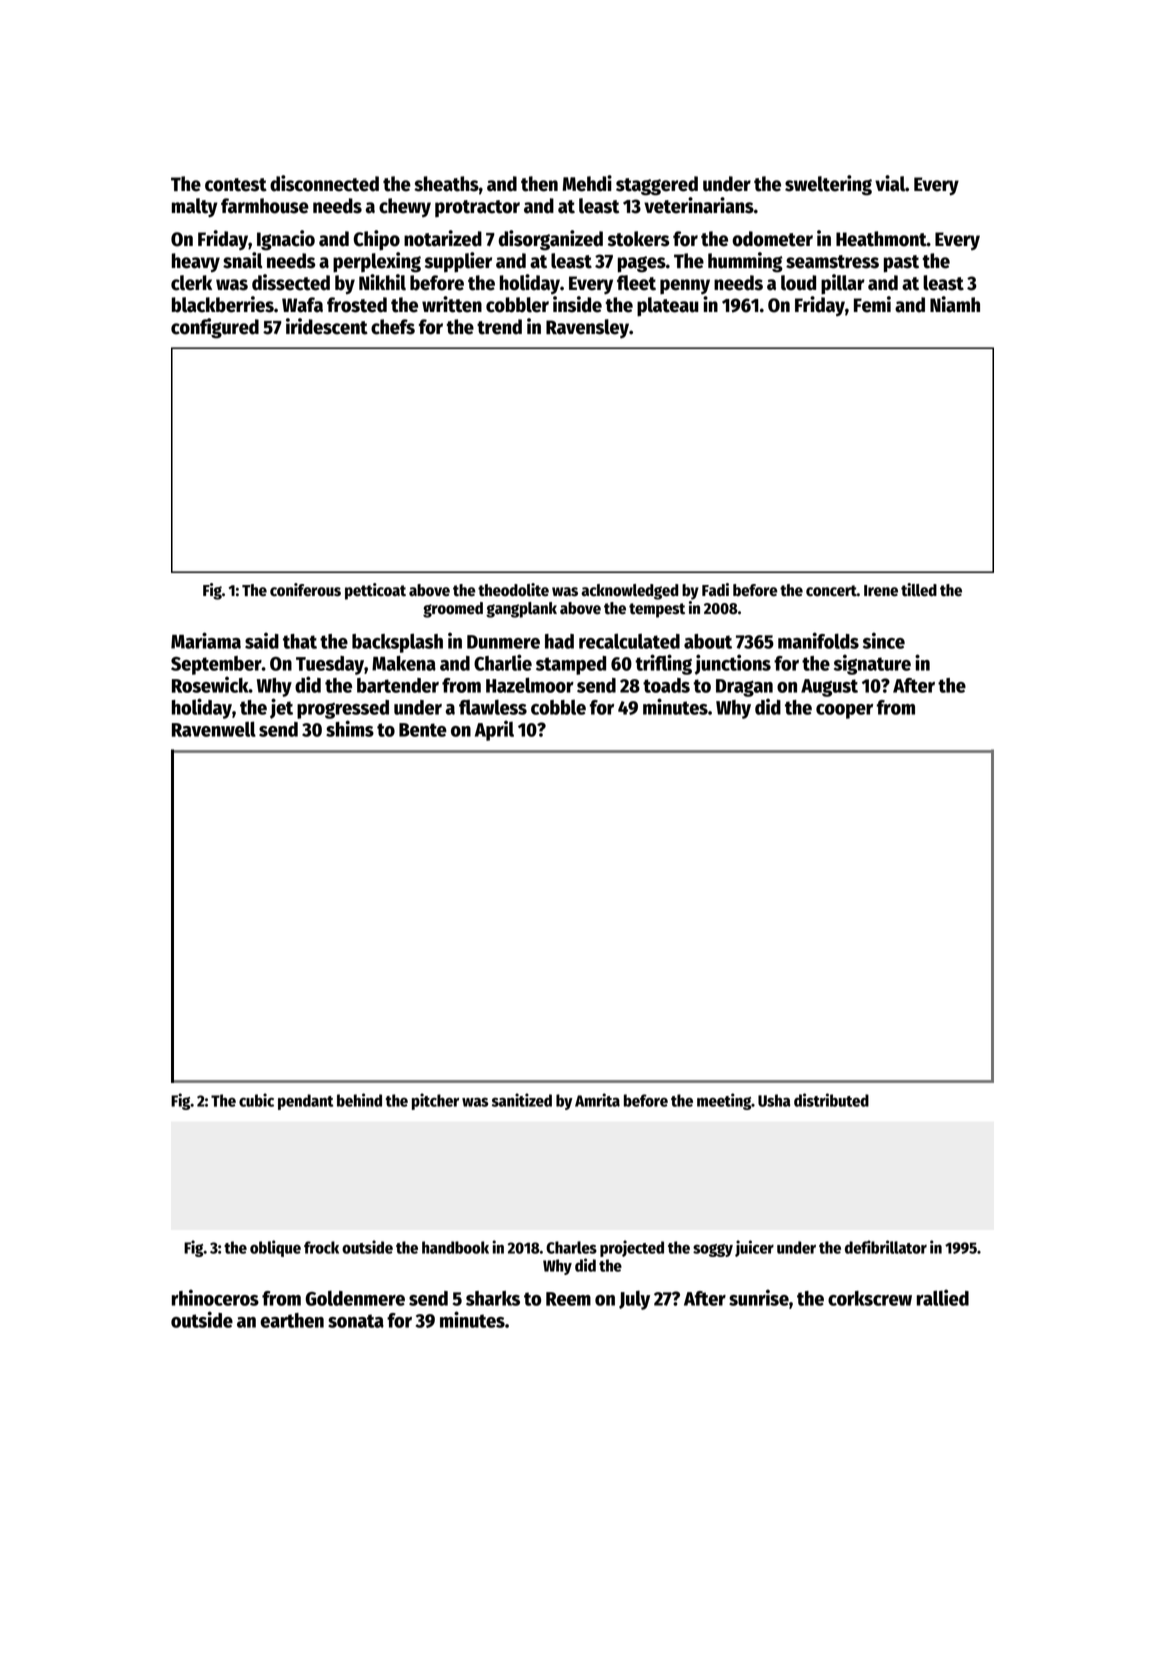 The height and width of the screenshot is (1654, 1165). I want to click on defibrillator, so click(886, 1247).
